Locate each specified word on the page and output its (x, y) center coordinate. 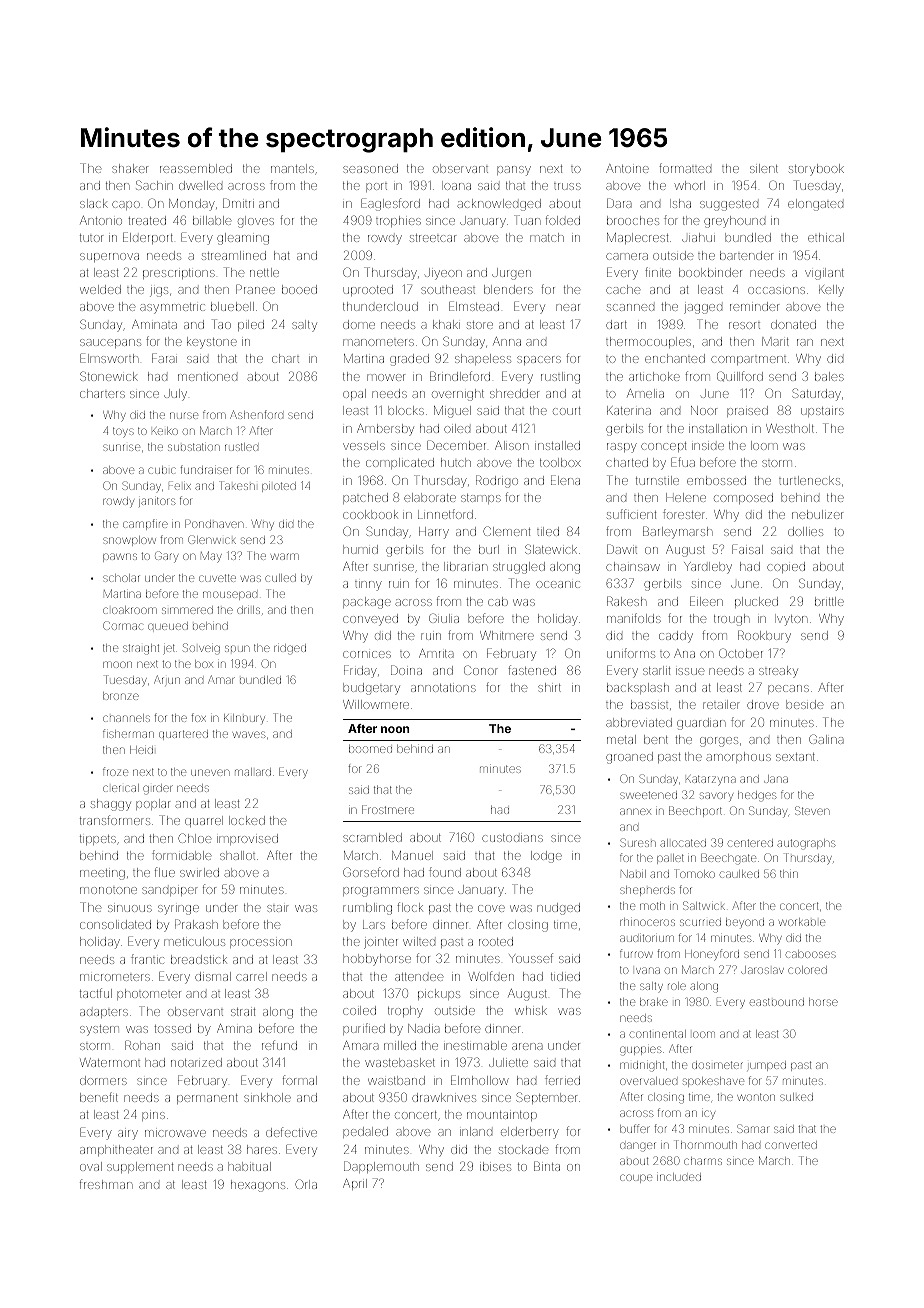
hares (262, 1149)
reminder (754, 306)
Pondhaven (214, 523)
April (355, 1184)
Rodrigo (497, 481)
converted (791, 1145)
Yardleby (708, 568)
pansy (514, 171)
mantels (292, 168)
